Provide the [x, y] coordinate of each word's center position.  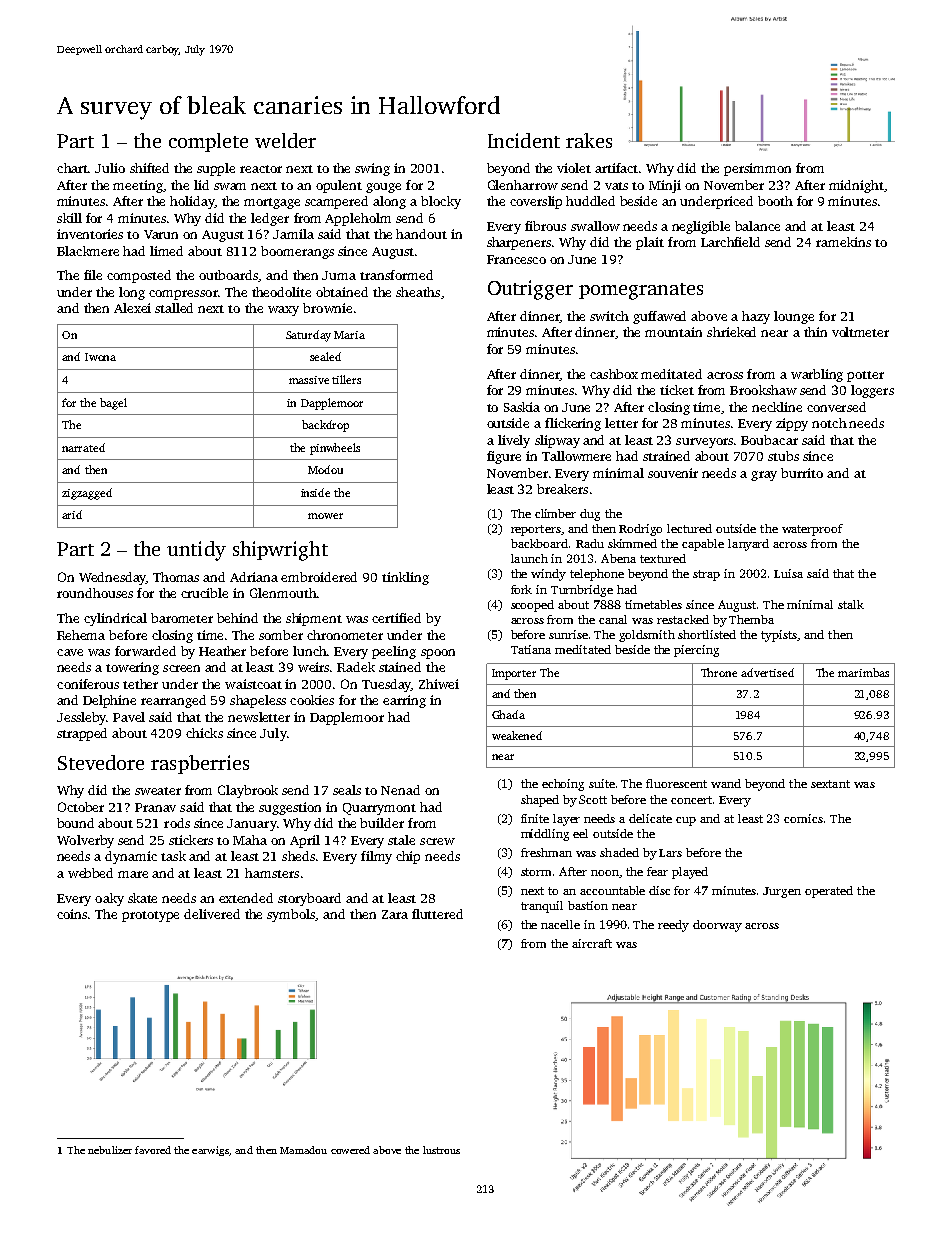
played [690, 873]
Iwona [100, 357]
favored [153, 1150]
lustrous [441, 1150]
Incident [524, 140]
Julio [110, 168]
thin [815, 332]
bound [75, 823]
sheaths [418, 292]
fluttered [437, 914]
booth [775, 201]
